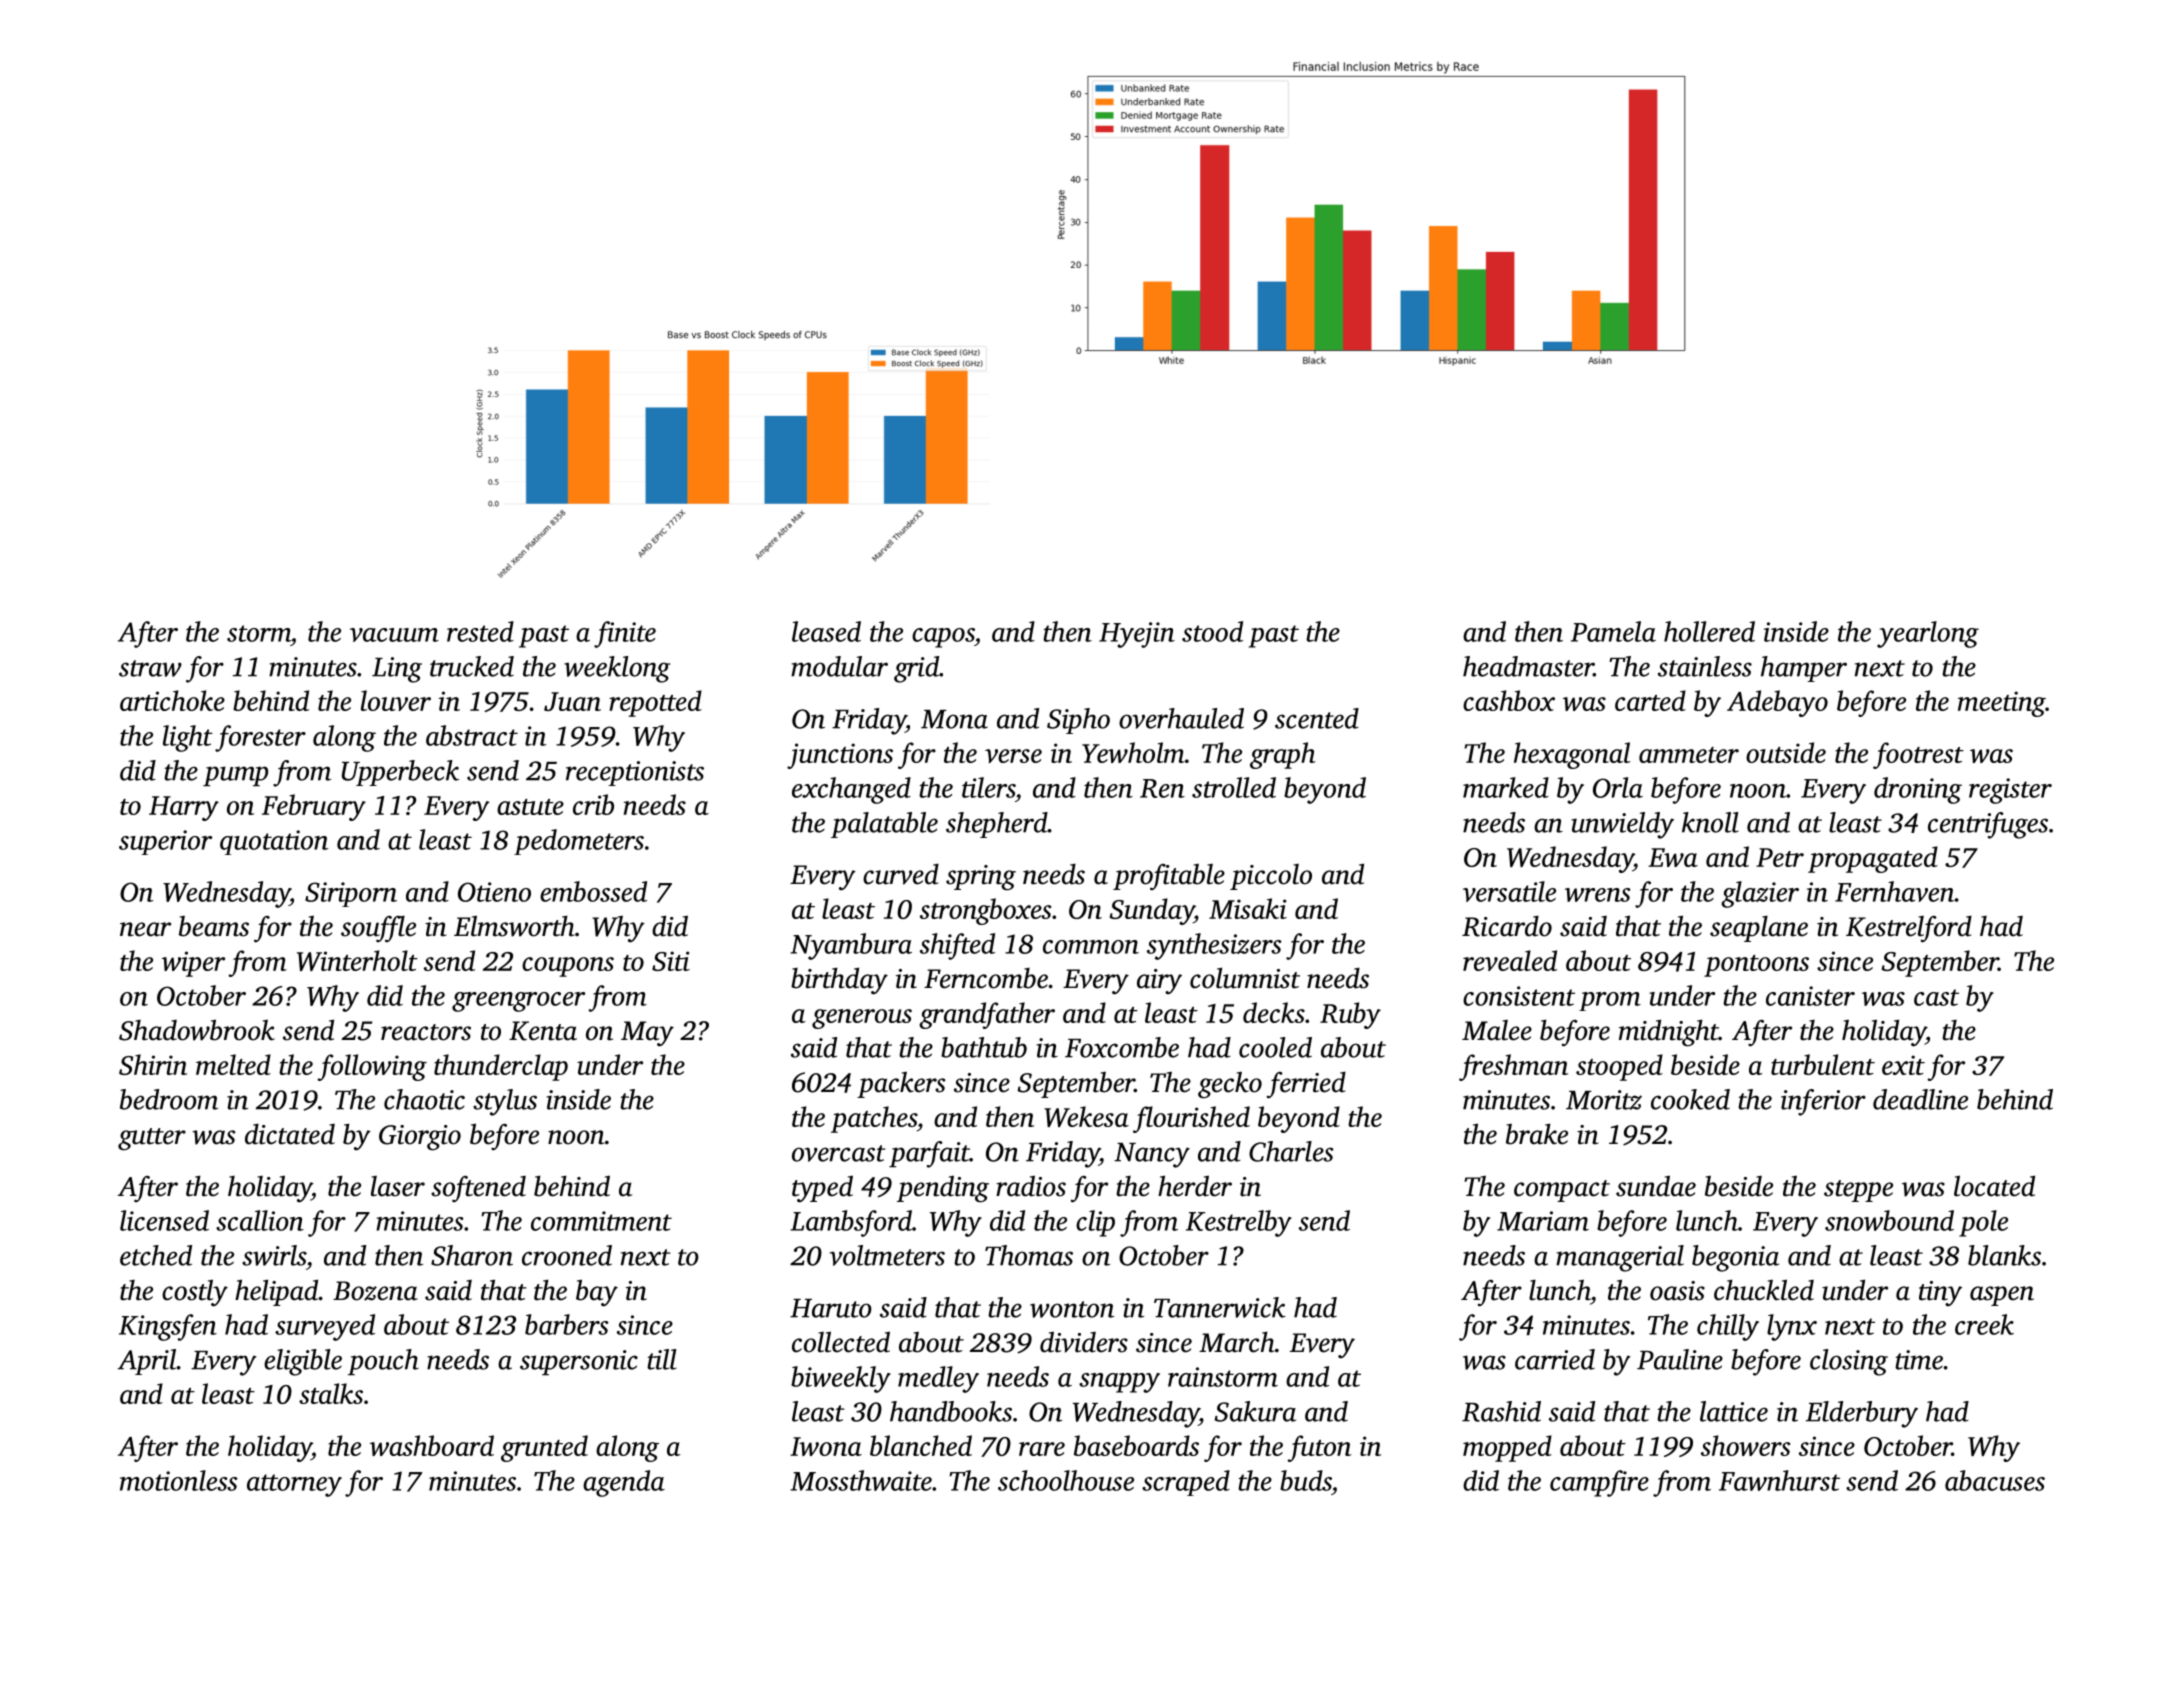  Describe the element at coordinates (1306, 1480) in the screenshot. I see `buds` at that location.
